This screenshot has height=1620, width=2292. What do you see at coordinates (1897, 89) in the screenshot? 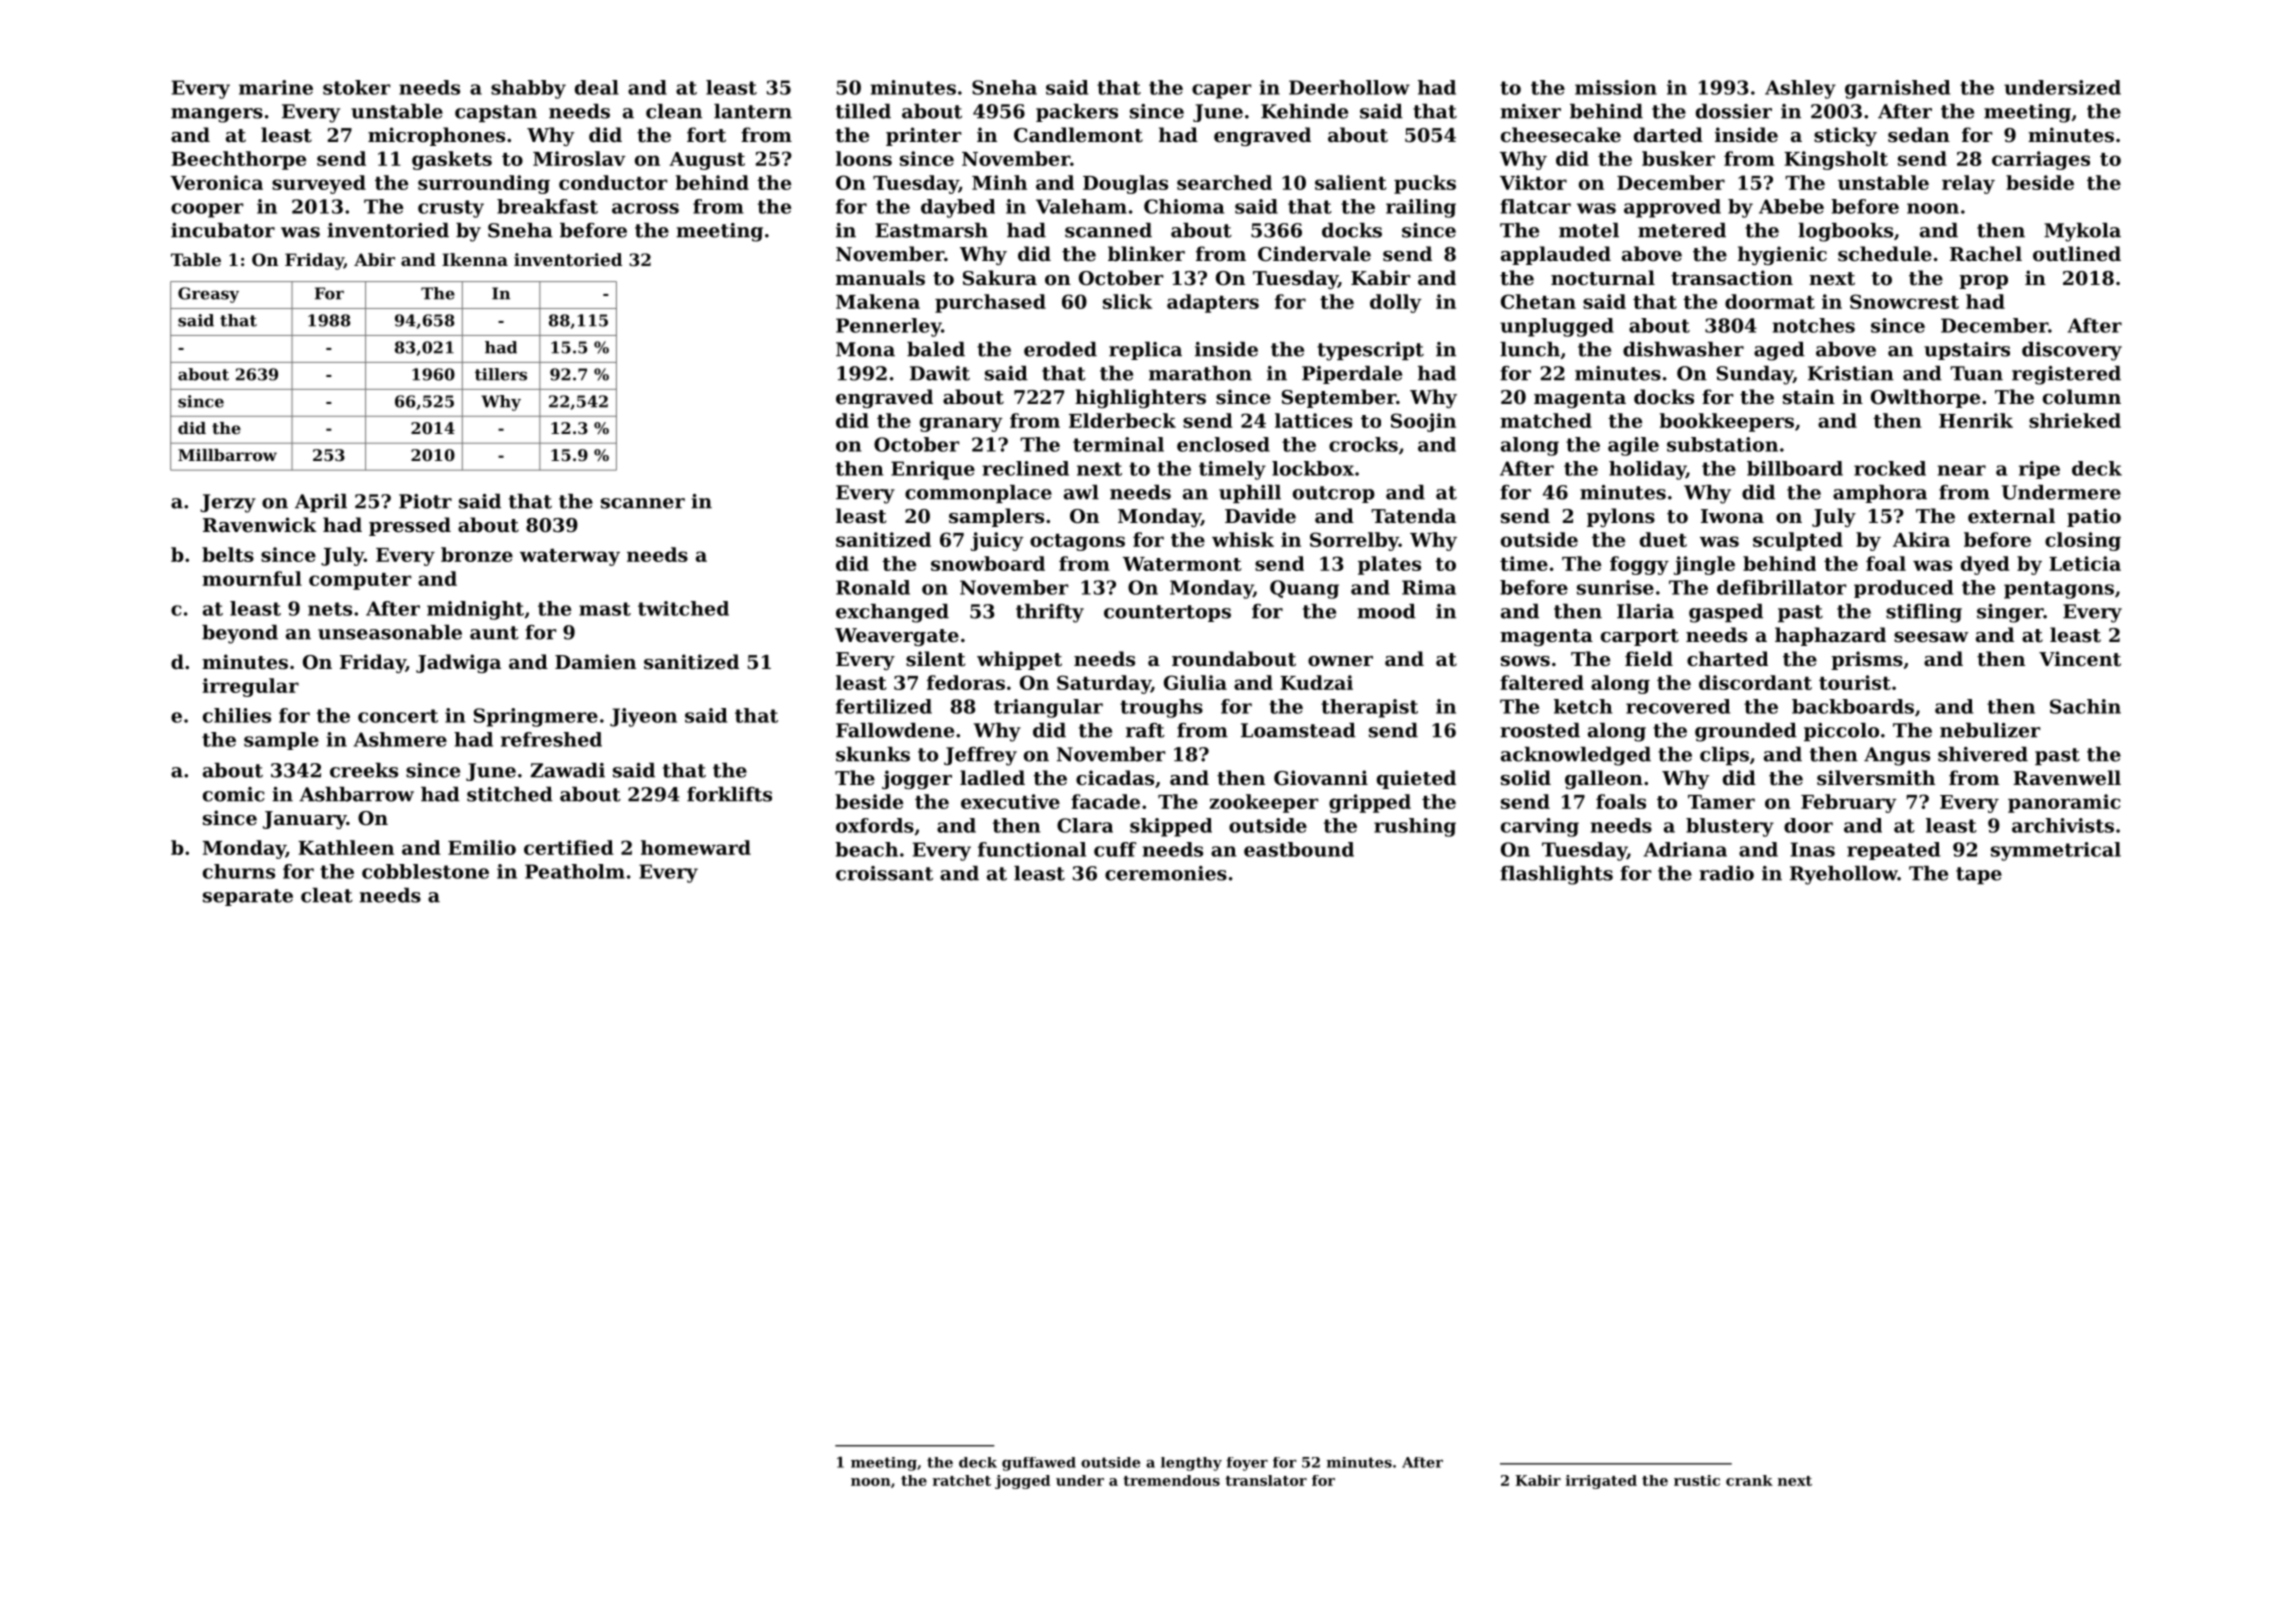
I see `garnished` at bounding box center [1897, 89].
